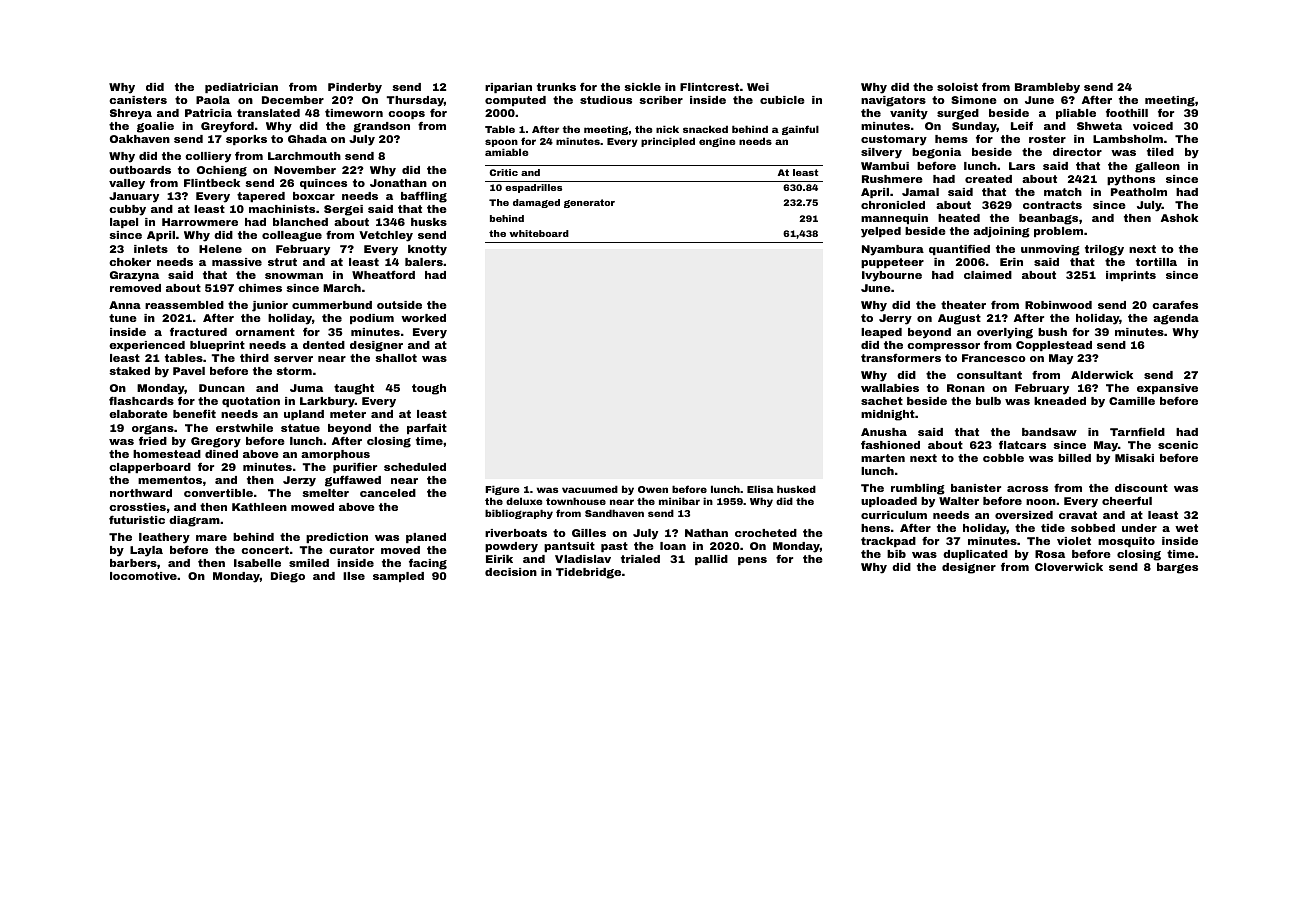 The height and width of the image is (924, 1308). Describe the element at coordinates (511, 572) in the image. I see `decision` at that location.
